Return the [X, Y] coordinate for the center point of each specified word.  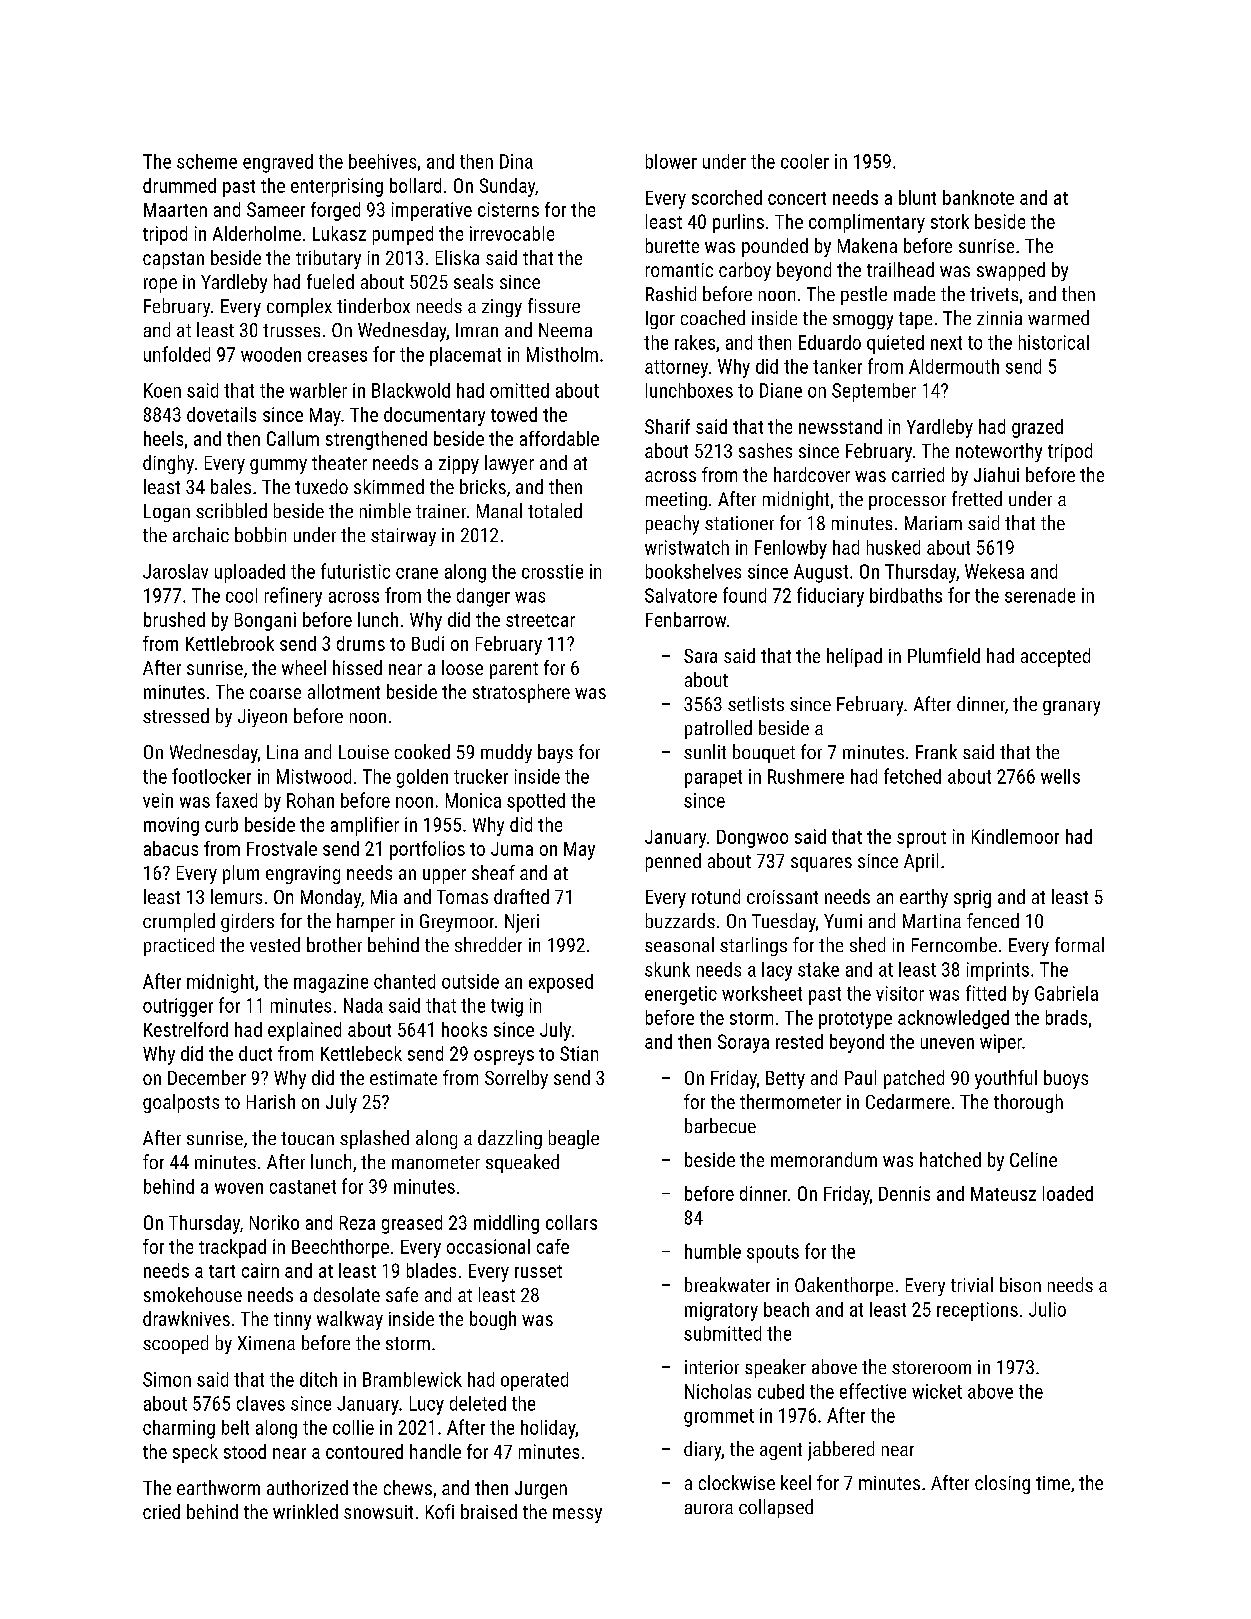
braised [489, 1511]
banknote [978, 197]
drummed [179, 185]
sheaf [493, 872]
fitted [986, 993]
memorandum [824, 1159]
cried [161, 1511]
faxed [236, 800]
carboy [745, 271]
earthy [924, 898]
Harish [271, 1101]
